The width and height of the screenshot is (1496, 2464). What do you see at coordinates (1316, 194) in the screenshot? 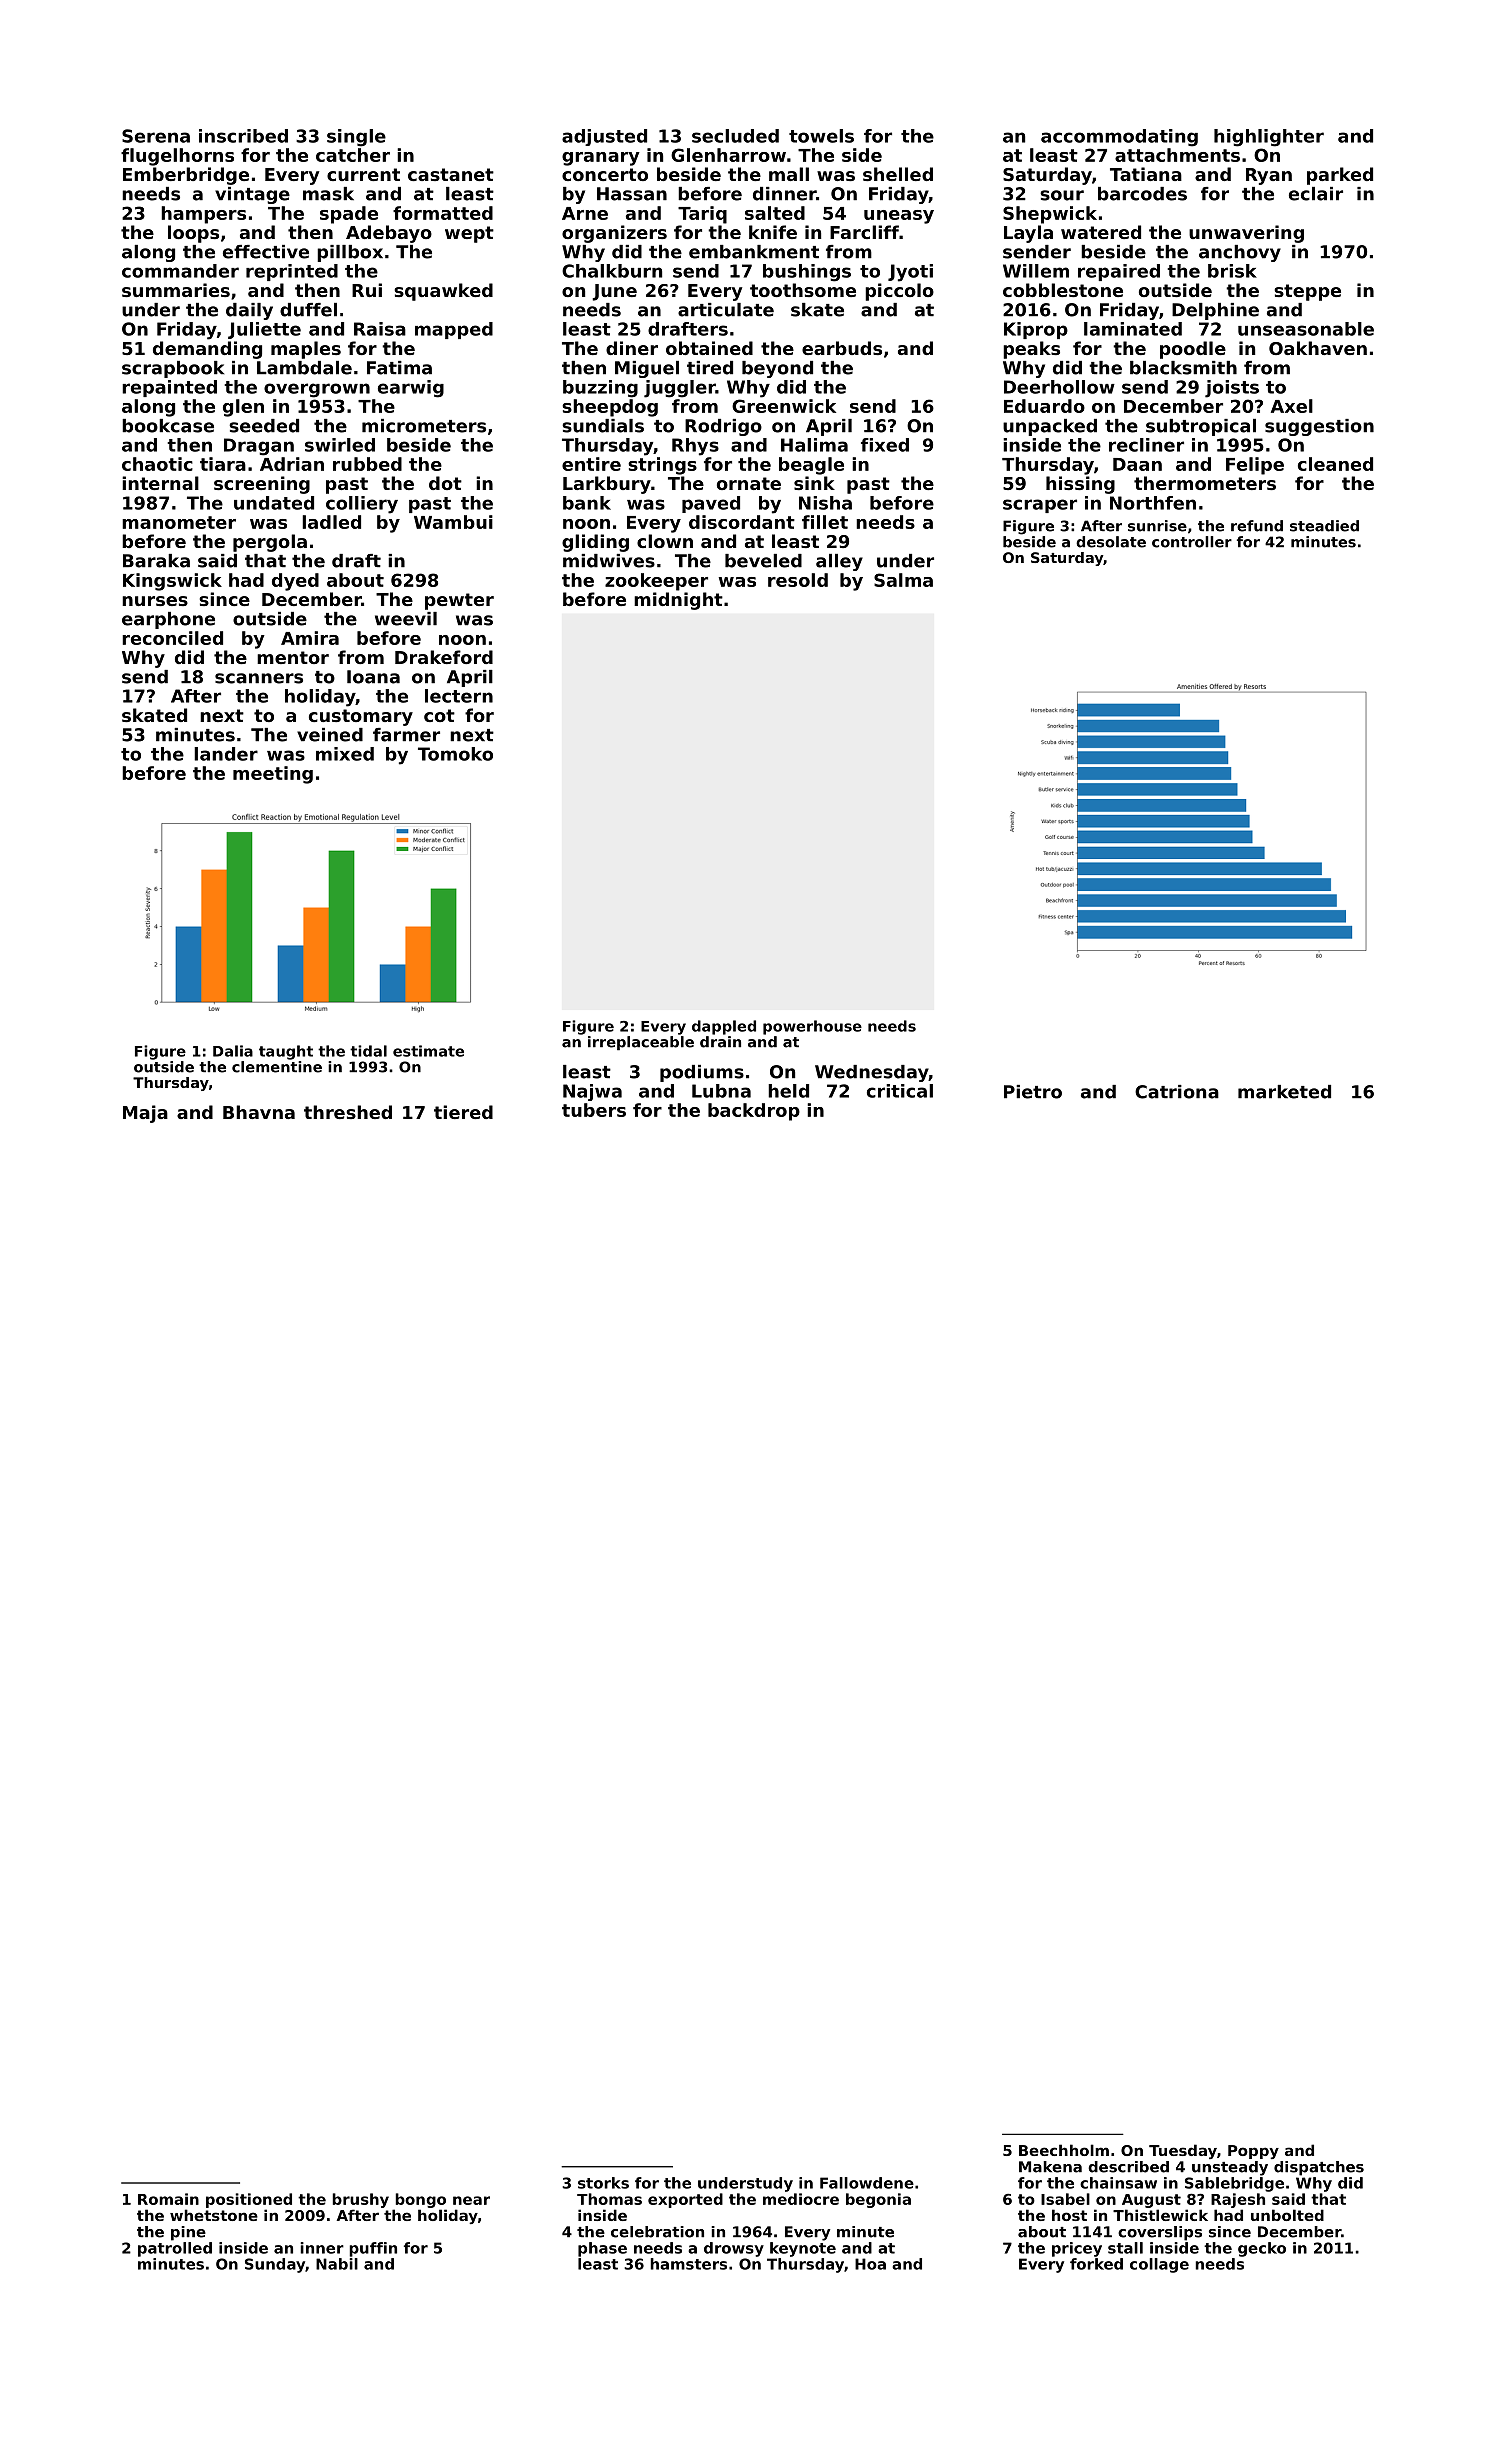
I see `eclair` at bounding box center [1316, 194].
